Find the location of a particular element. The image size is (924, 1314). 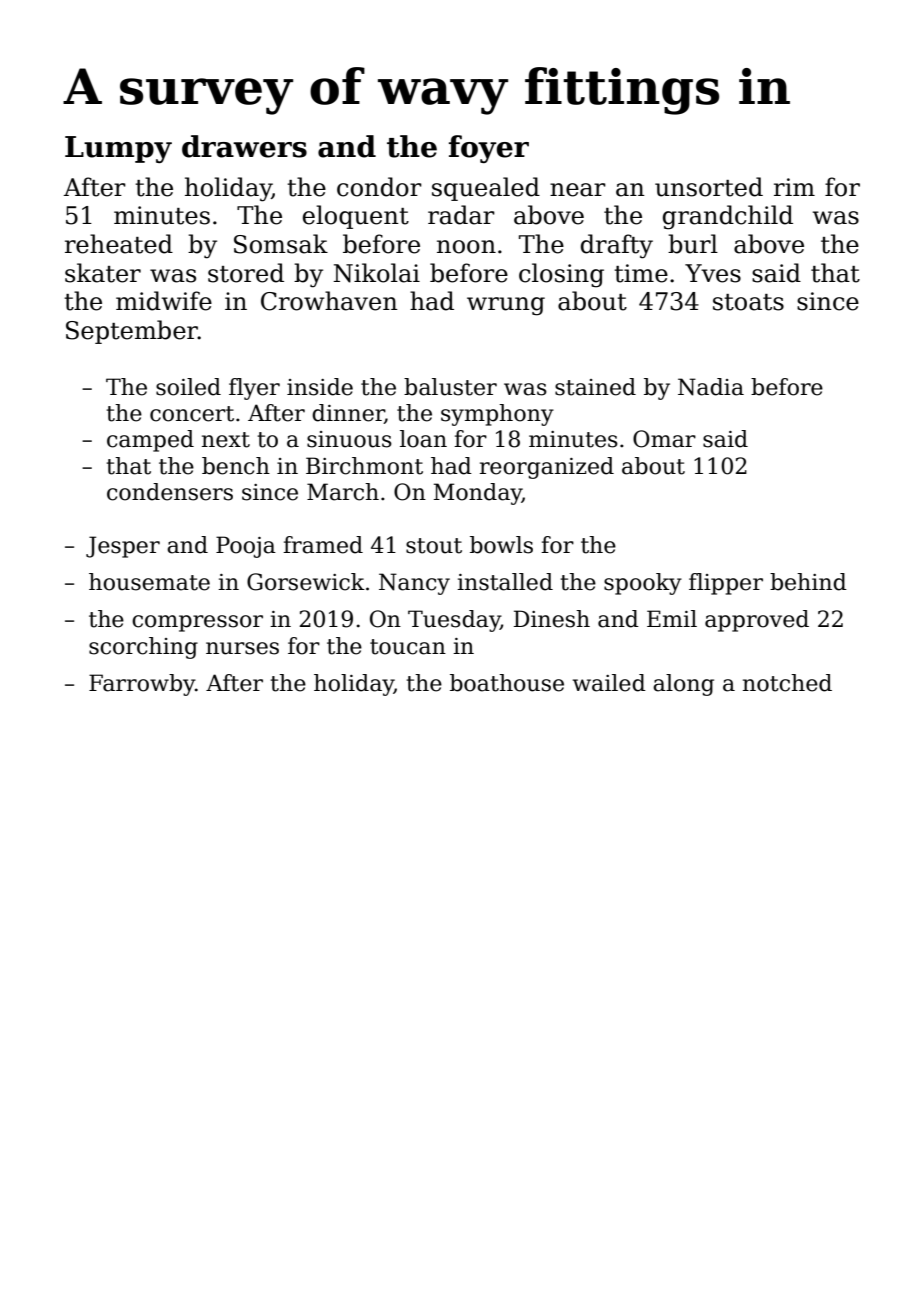

drawers is located at coordinates (244, 146).
